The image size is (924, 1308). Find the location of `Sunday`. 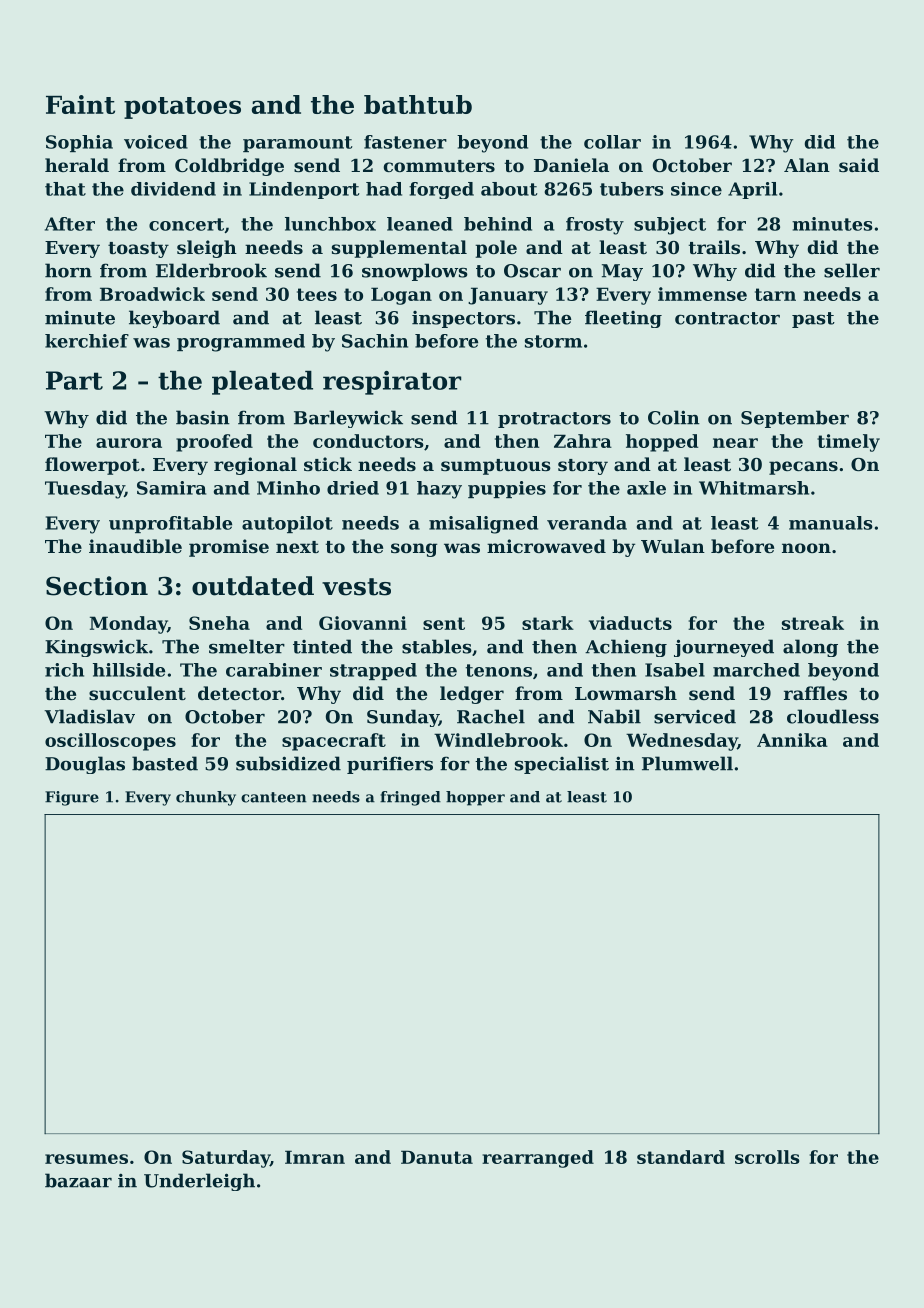

Sunday is located at coordinates (403, 718).
